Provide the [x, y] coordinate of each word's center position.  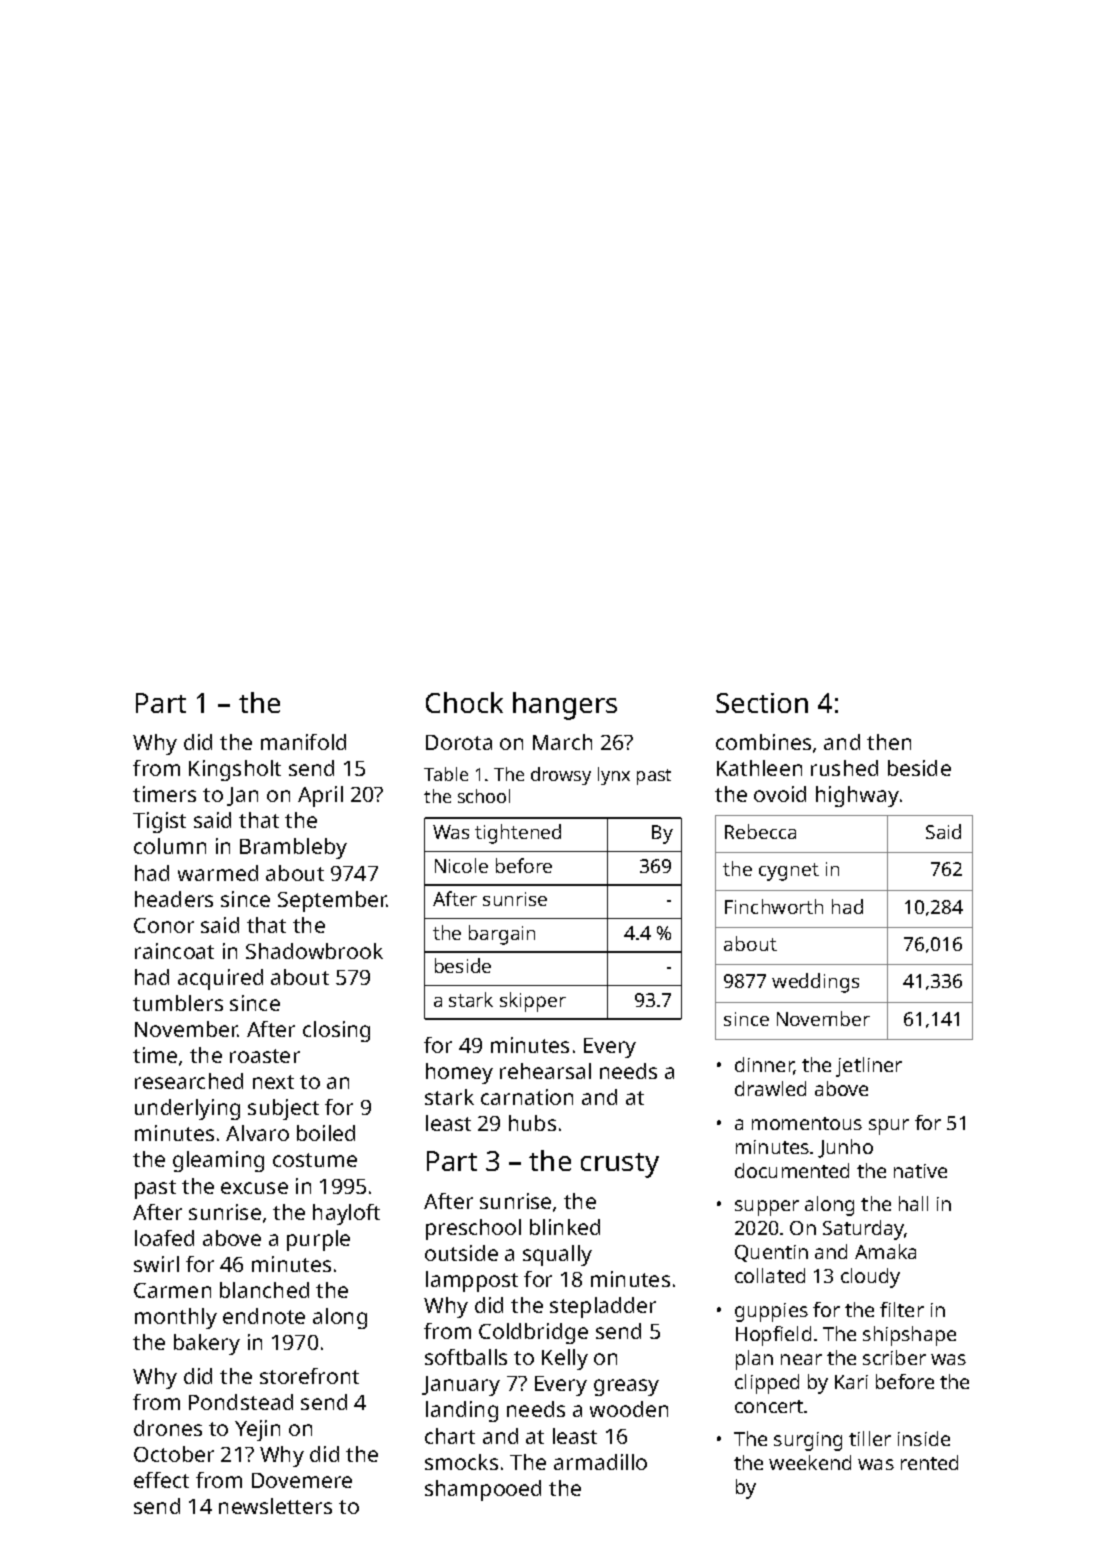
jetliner [869, 1067]
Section [762, 703]
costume [315, 1160]
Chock [464, 702]
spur [889, 1127]
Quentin [771, 1253]
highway [857, 796]
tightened [518, 834]
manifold [303, 742]
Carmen [172, 1290]
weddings [815, 983]
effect [161, 1480]
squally [557, 1255]
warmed [218, 873]
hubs [532, 1123]
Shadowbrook [314, 951]
